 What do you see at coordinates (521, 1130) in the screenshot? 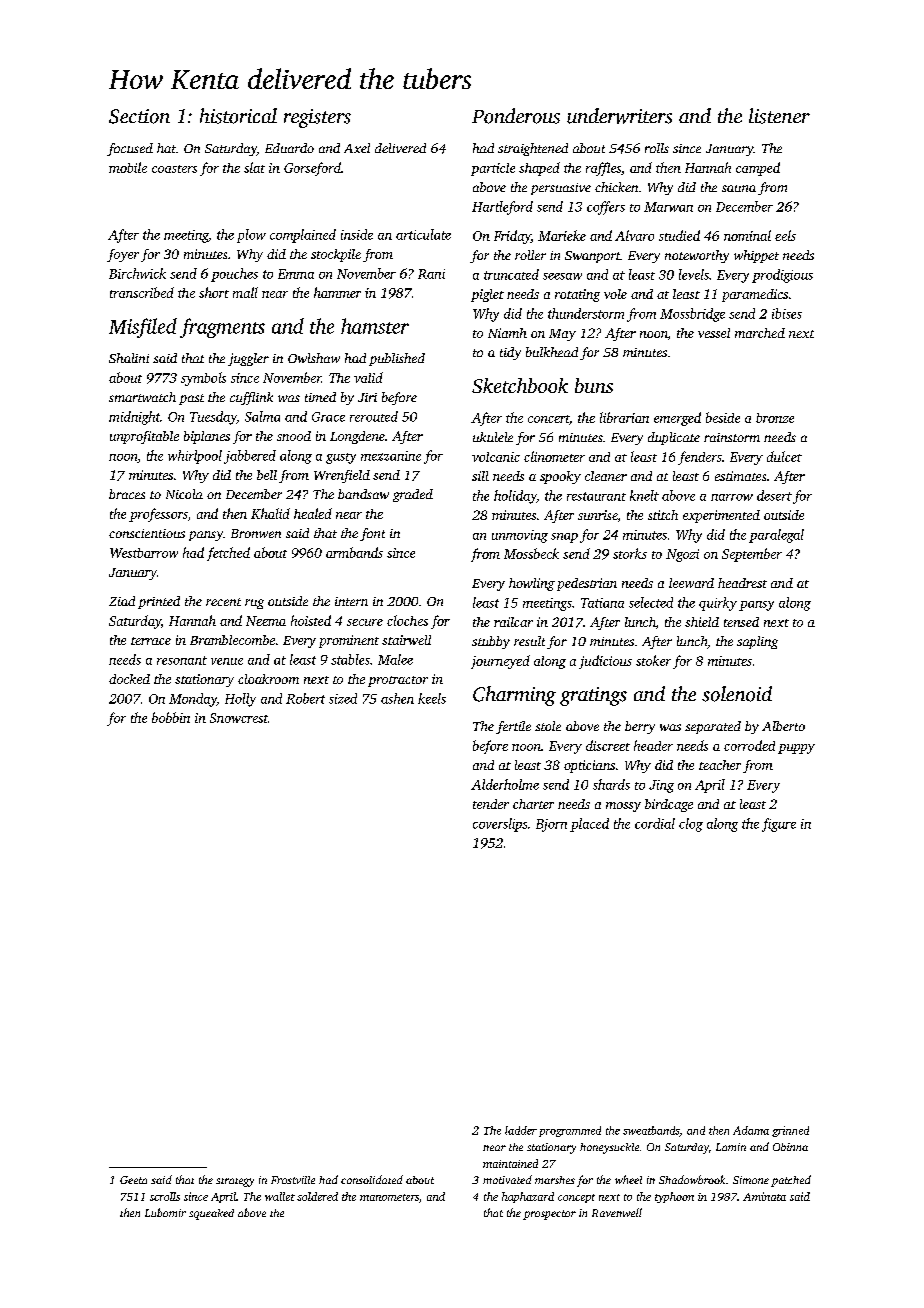
I see `ladder` at bounding box center [521, 1130].
